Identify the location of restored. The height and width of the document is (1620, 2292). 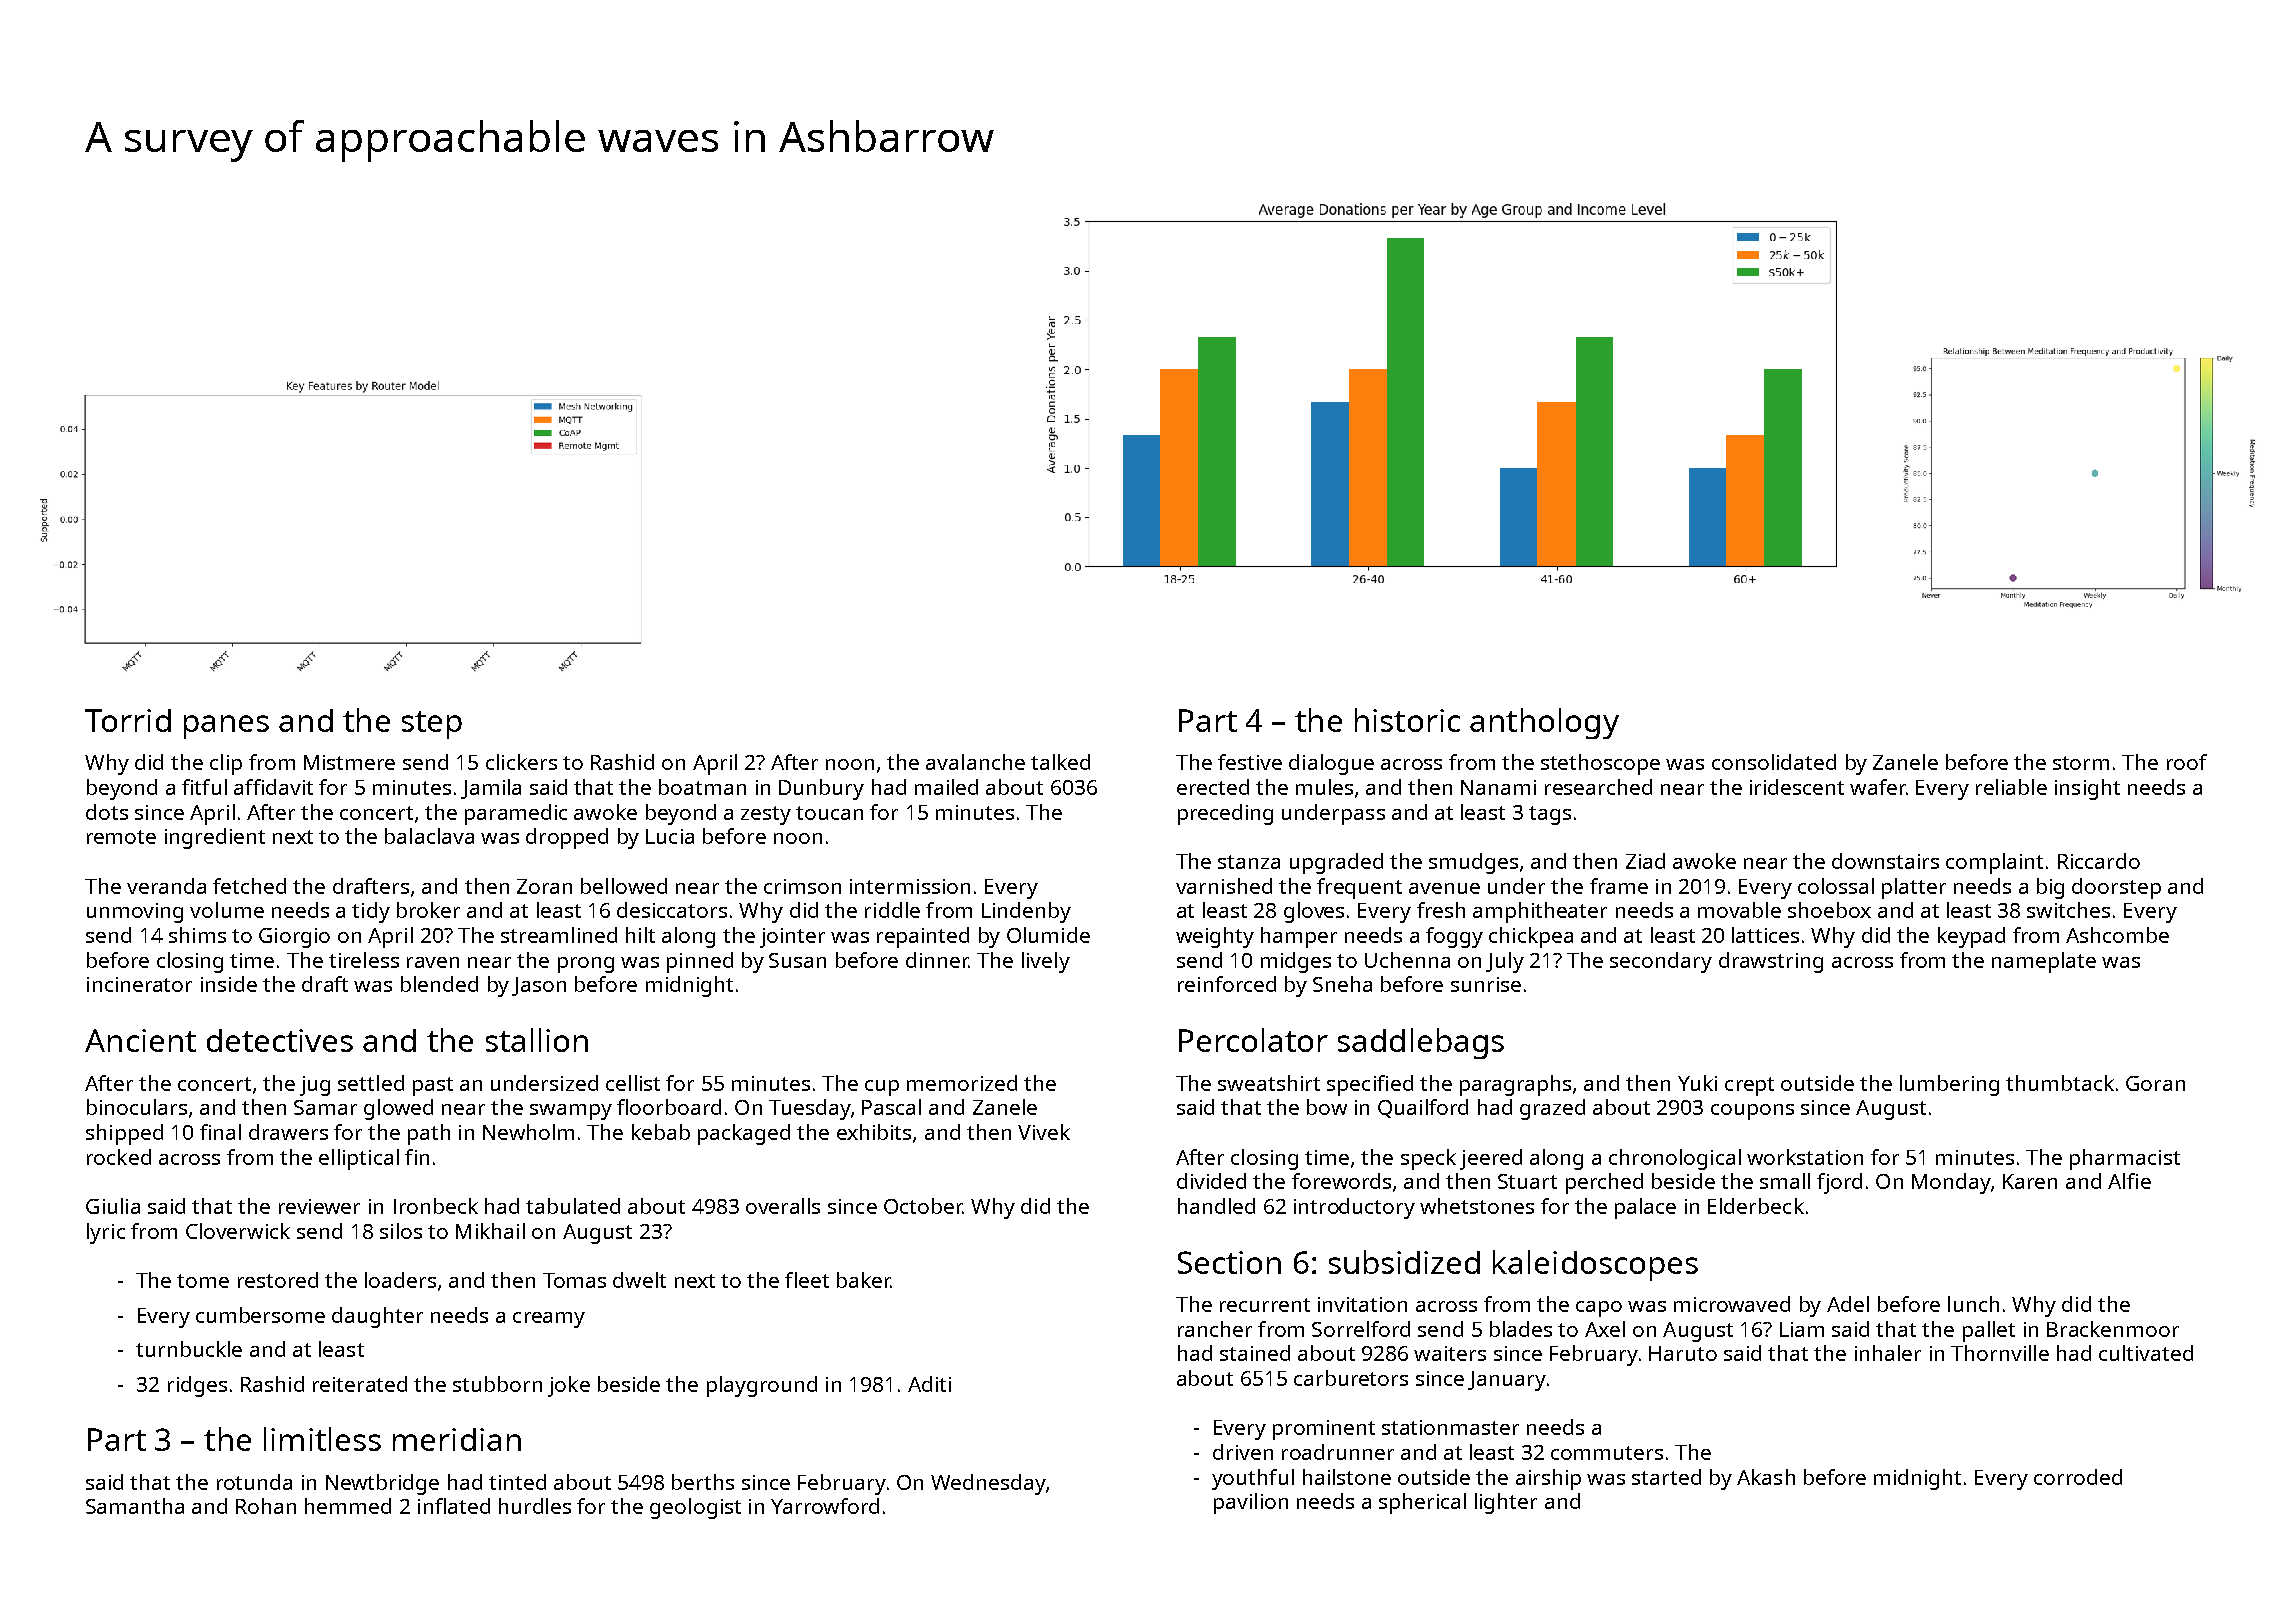
(278, 1280).
